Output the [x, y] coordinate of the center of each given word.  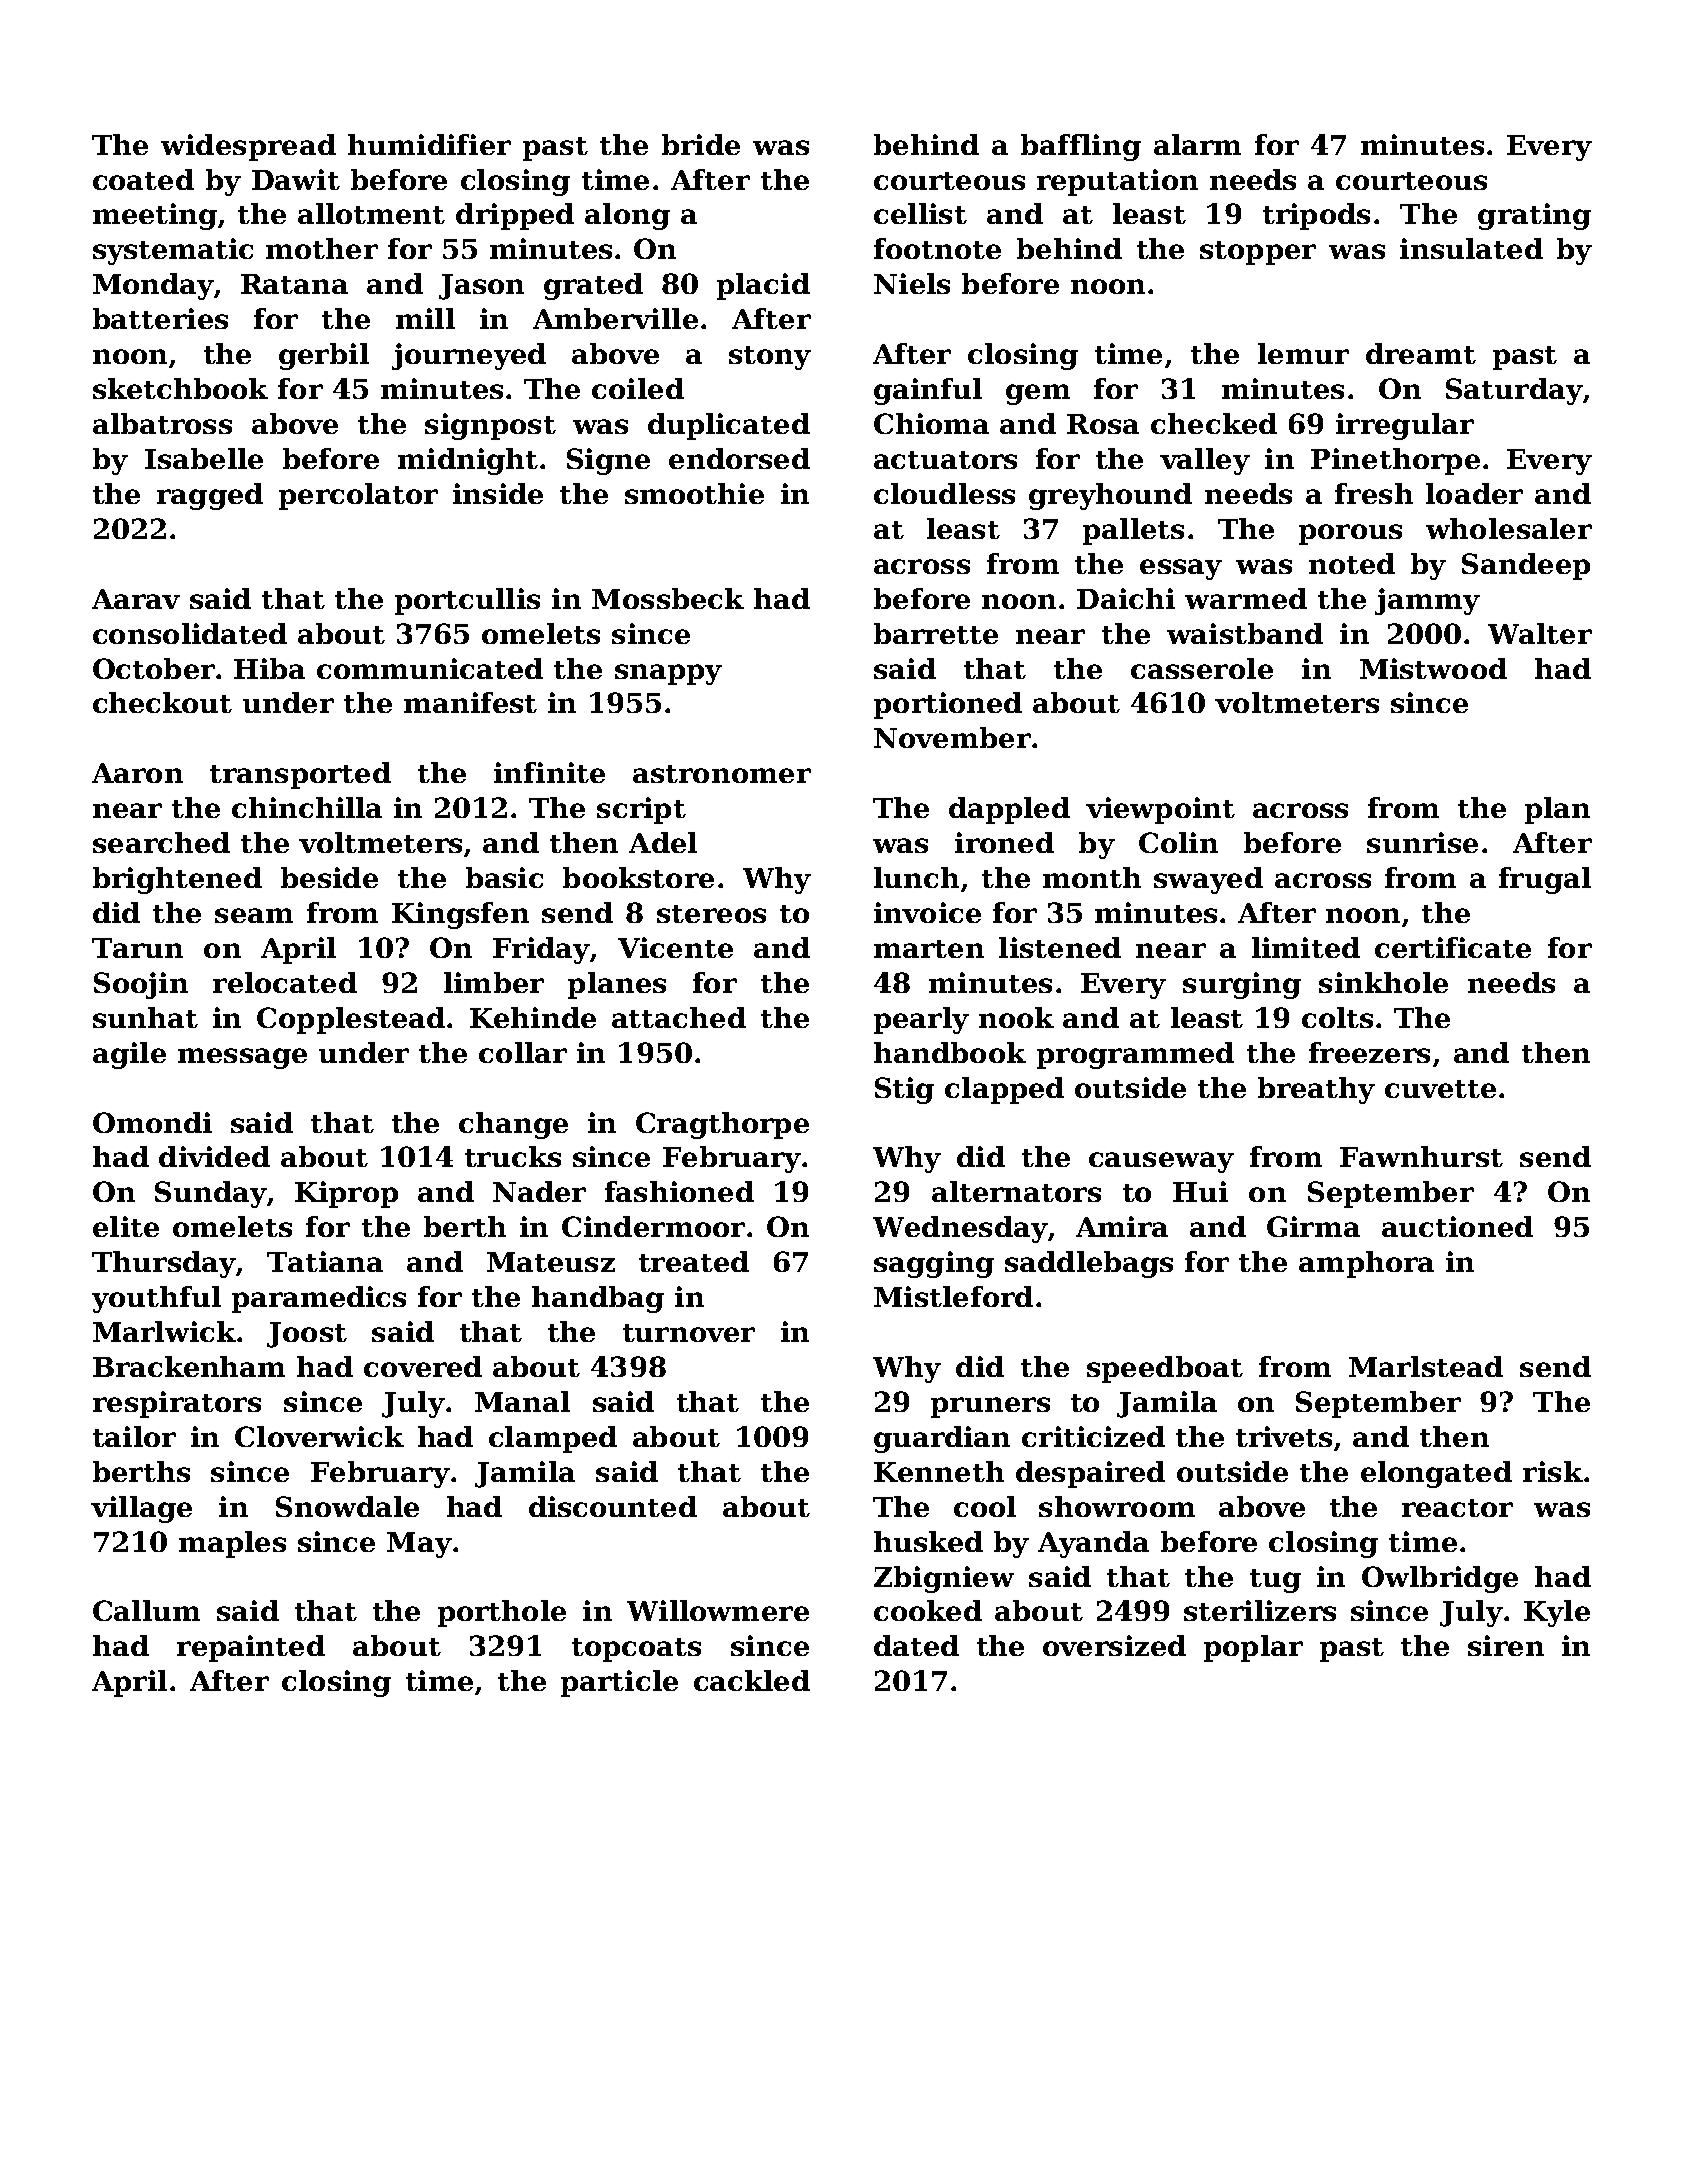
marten [929, 949]
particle [619, 1683]
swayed [1208, 880]
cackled [752, 1680]
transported [300, 775]
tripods [1316, 216]
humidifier [429, 144]
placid [763, 286]
